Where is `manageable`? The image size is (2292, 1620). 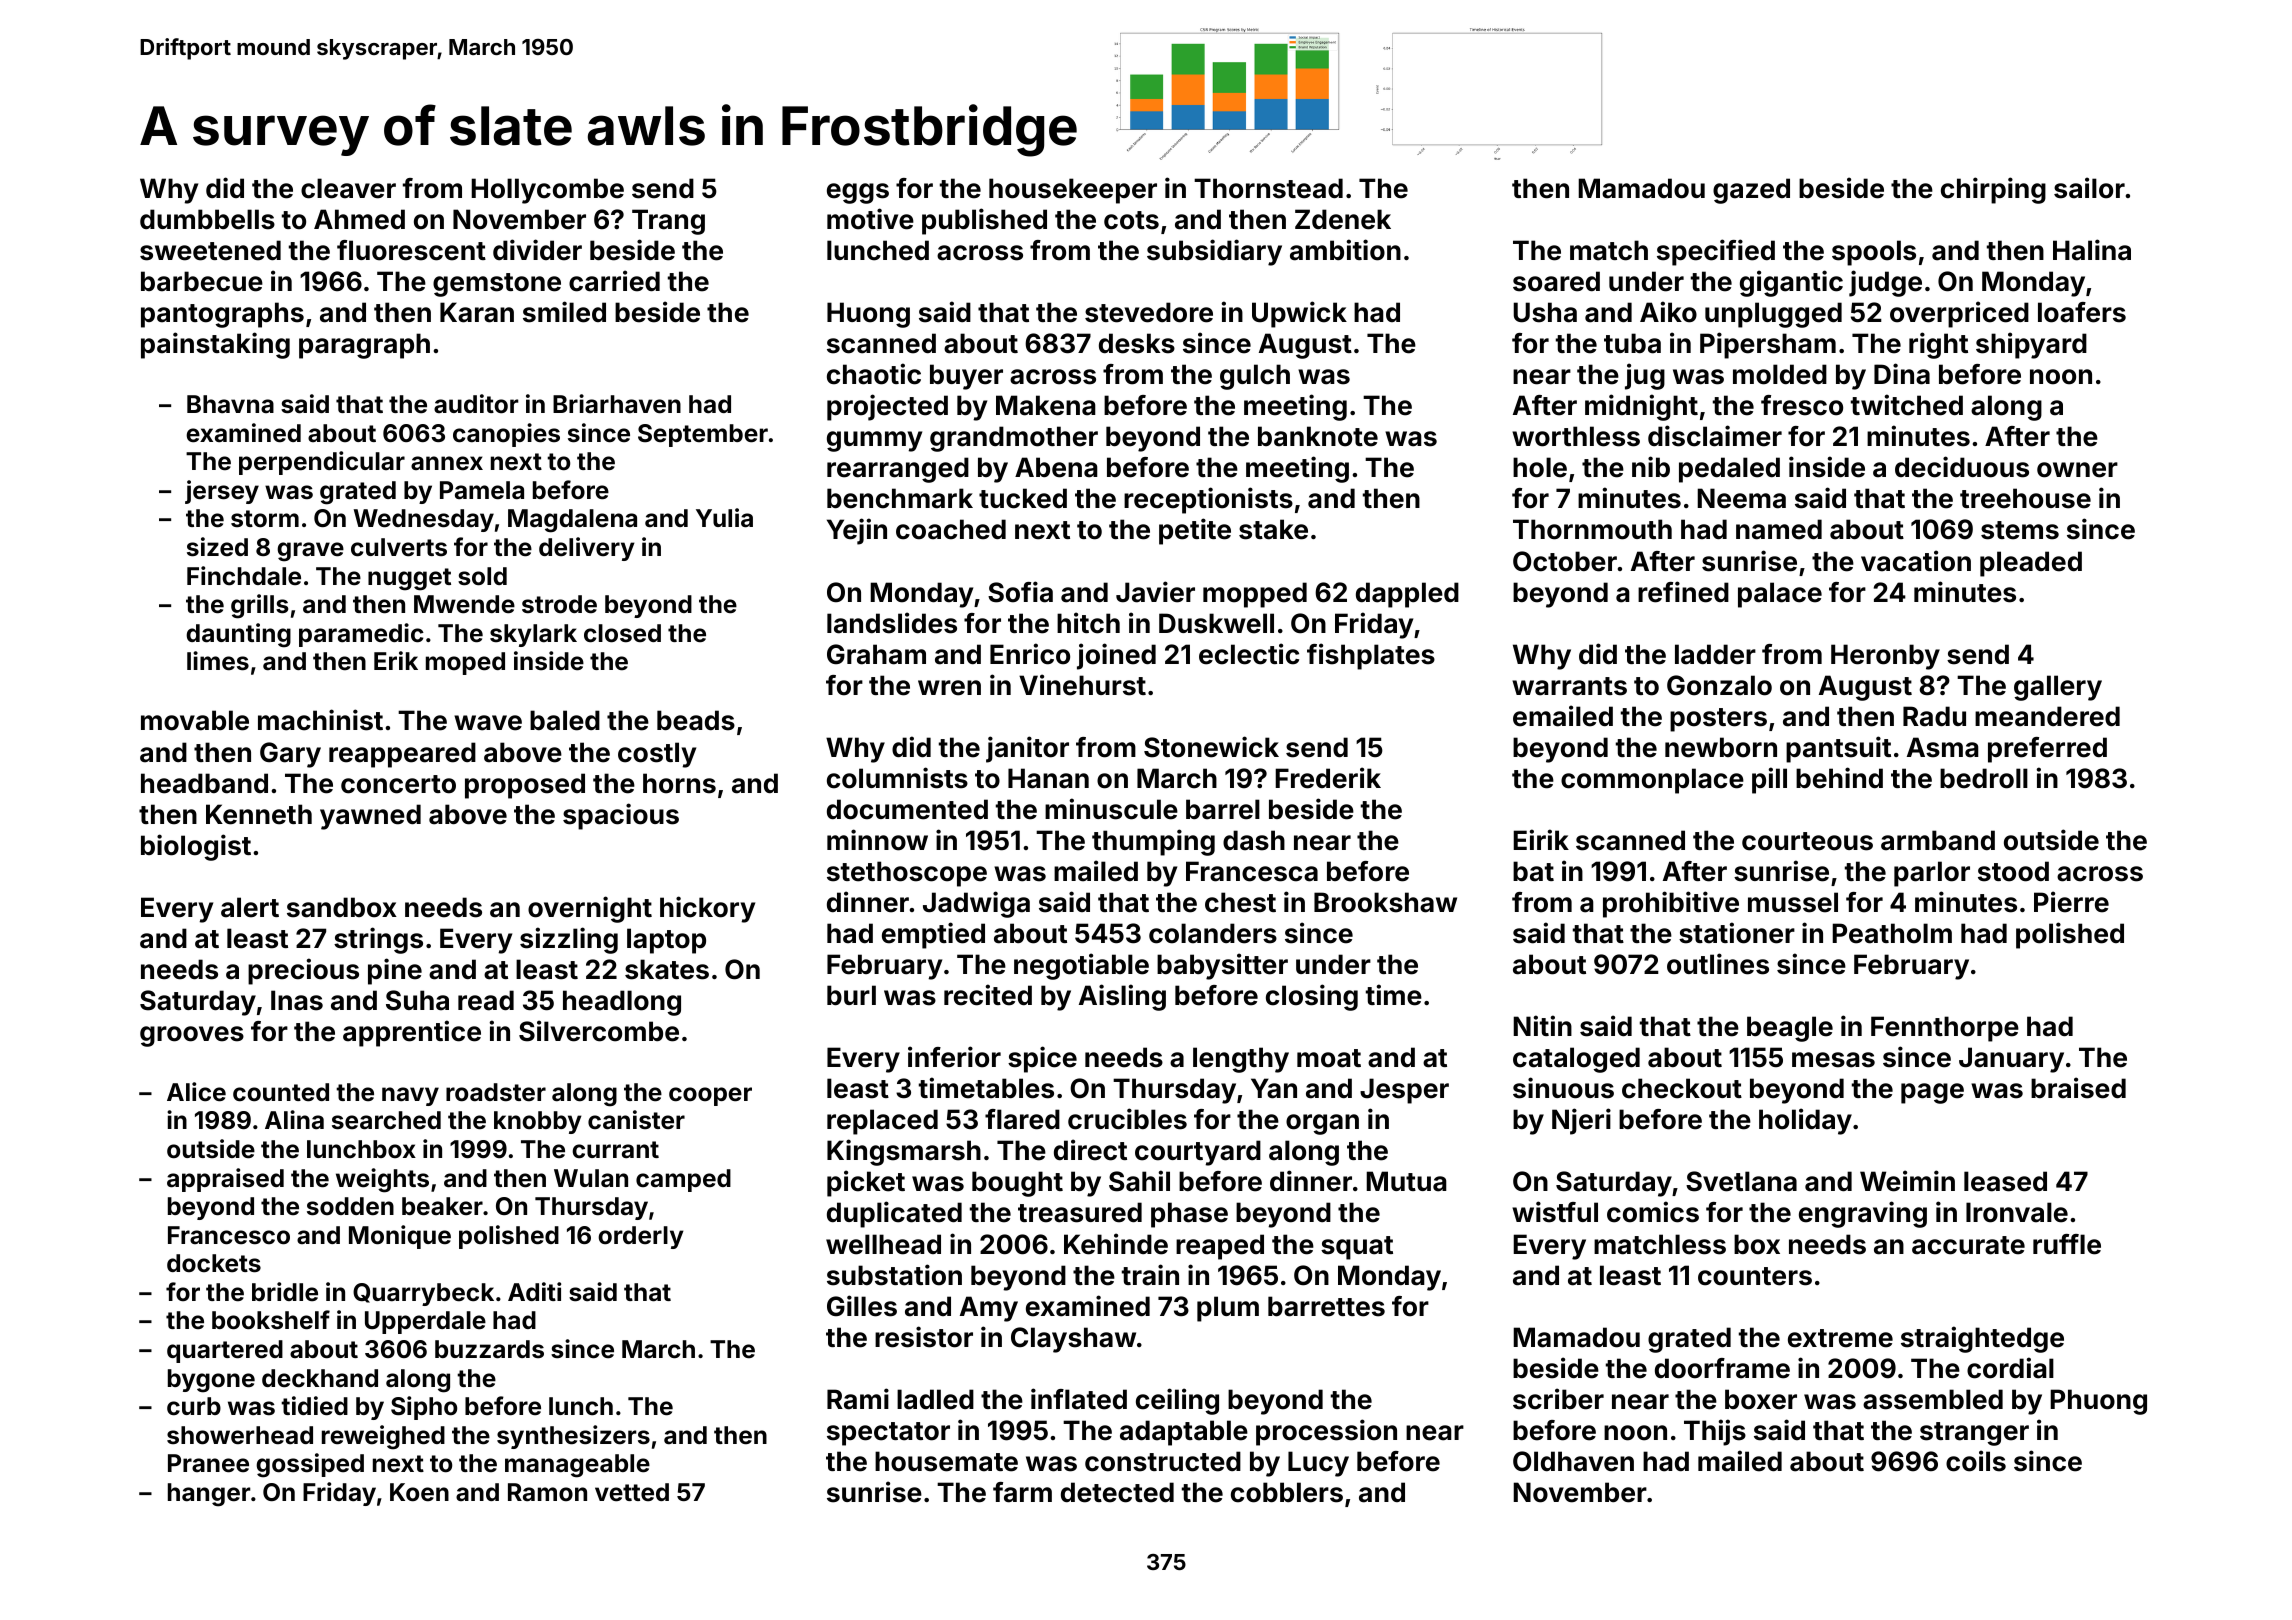
manageable is located at coordinates (577, 1466).
